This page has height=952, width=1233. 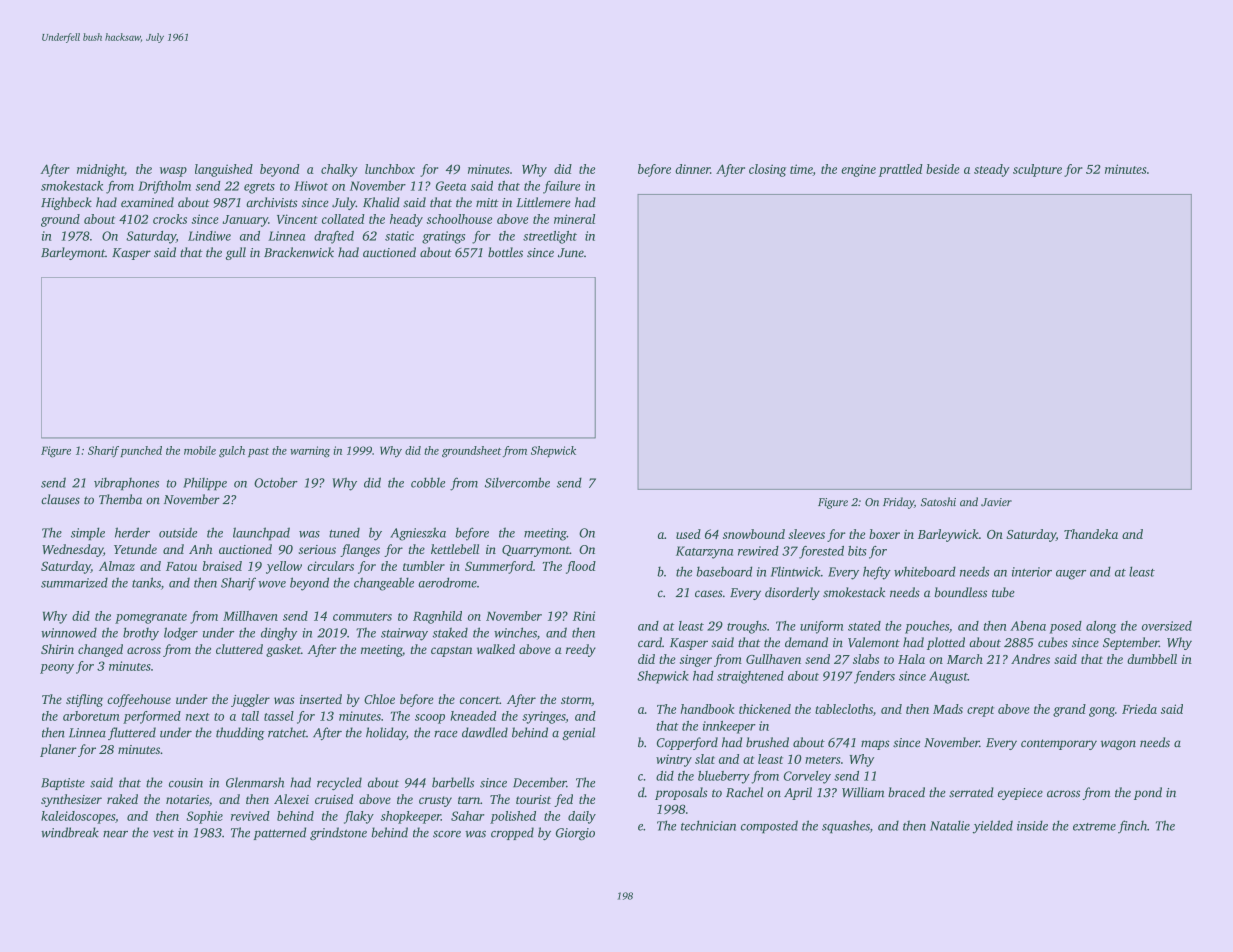 What do you see at coordinates (692, 169) in the page?
I see `dinner` at bounding box center [692, 169].
